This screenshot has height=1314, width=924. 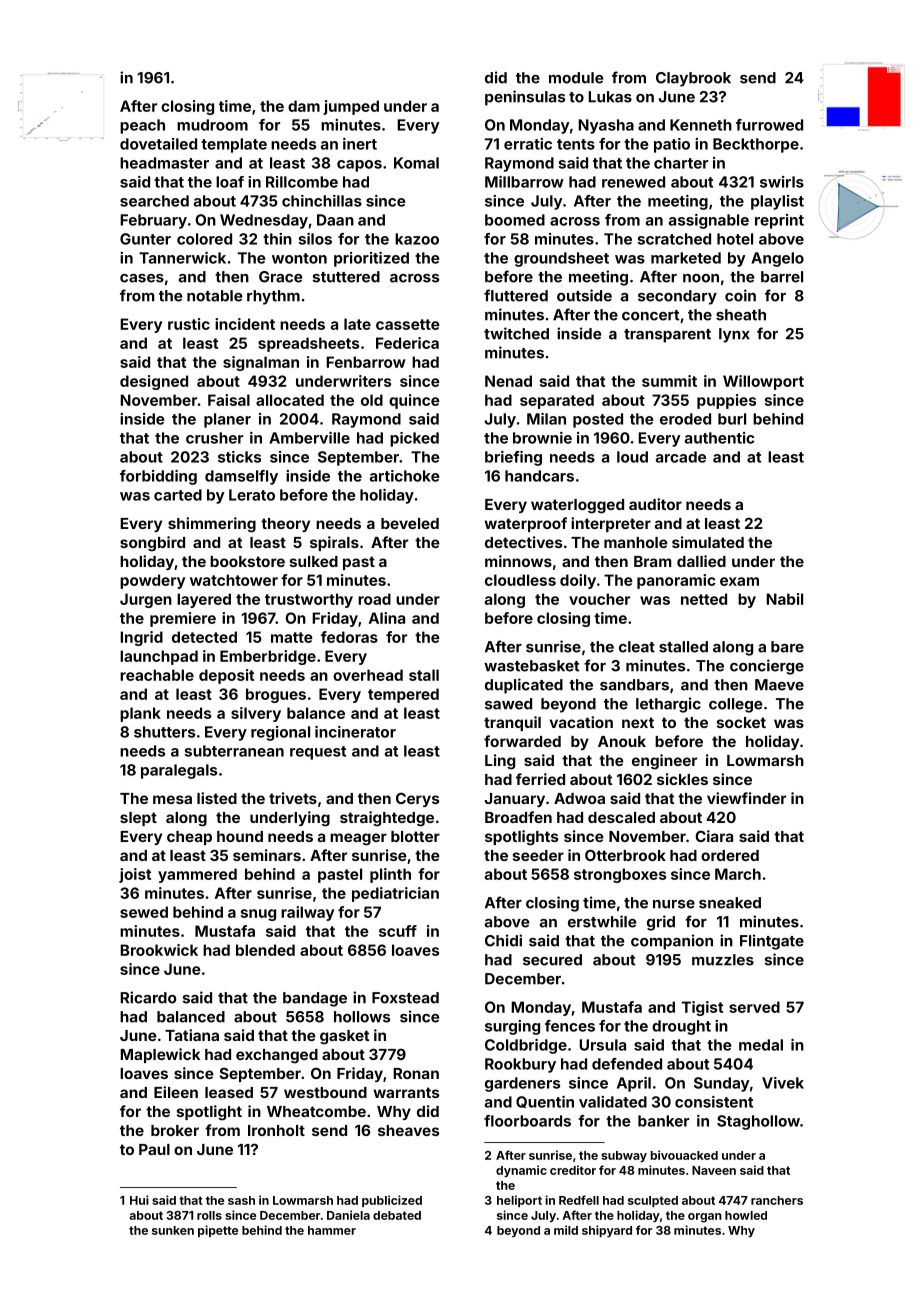 I want to click on detected, so click(x=204, y=637).
